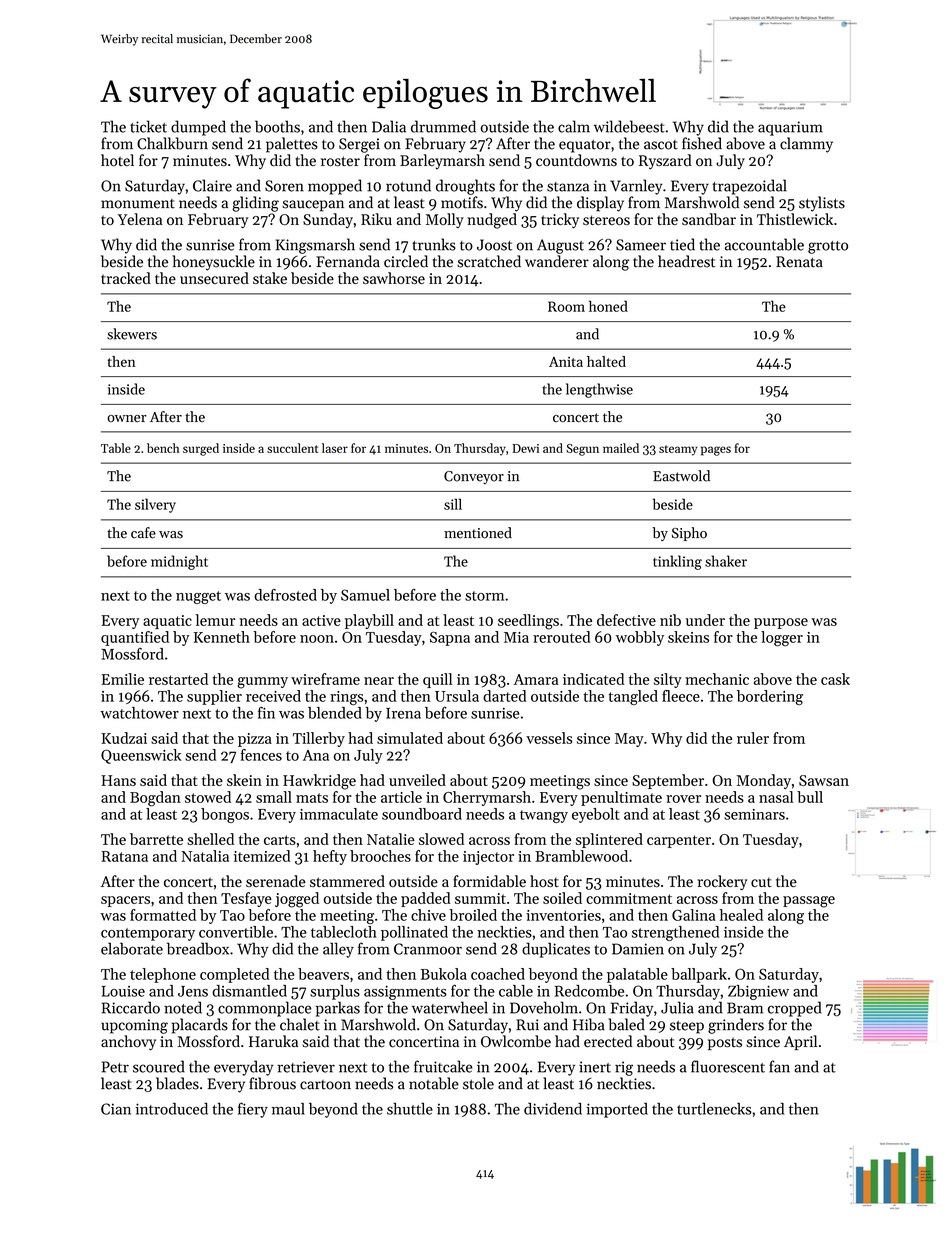  Describe the element at coordinates (442, 161) in the screenshot. I see `Barleymarsh` at that location.
